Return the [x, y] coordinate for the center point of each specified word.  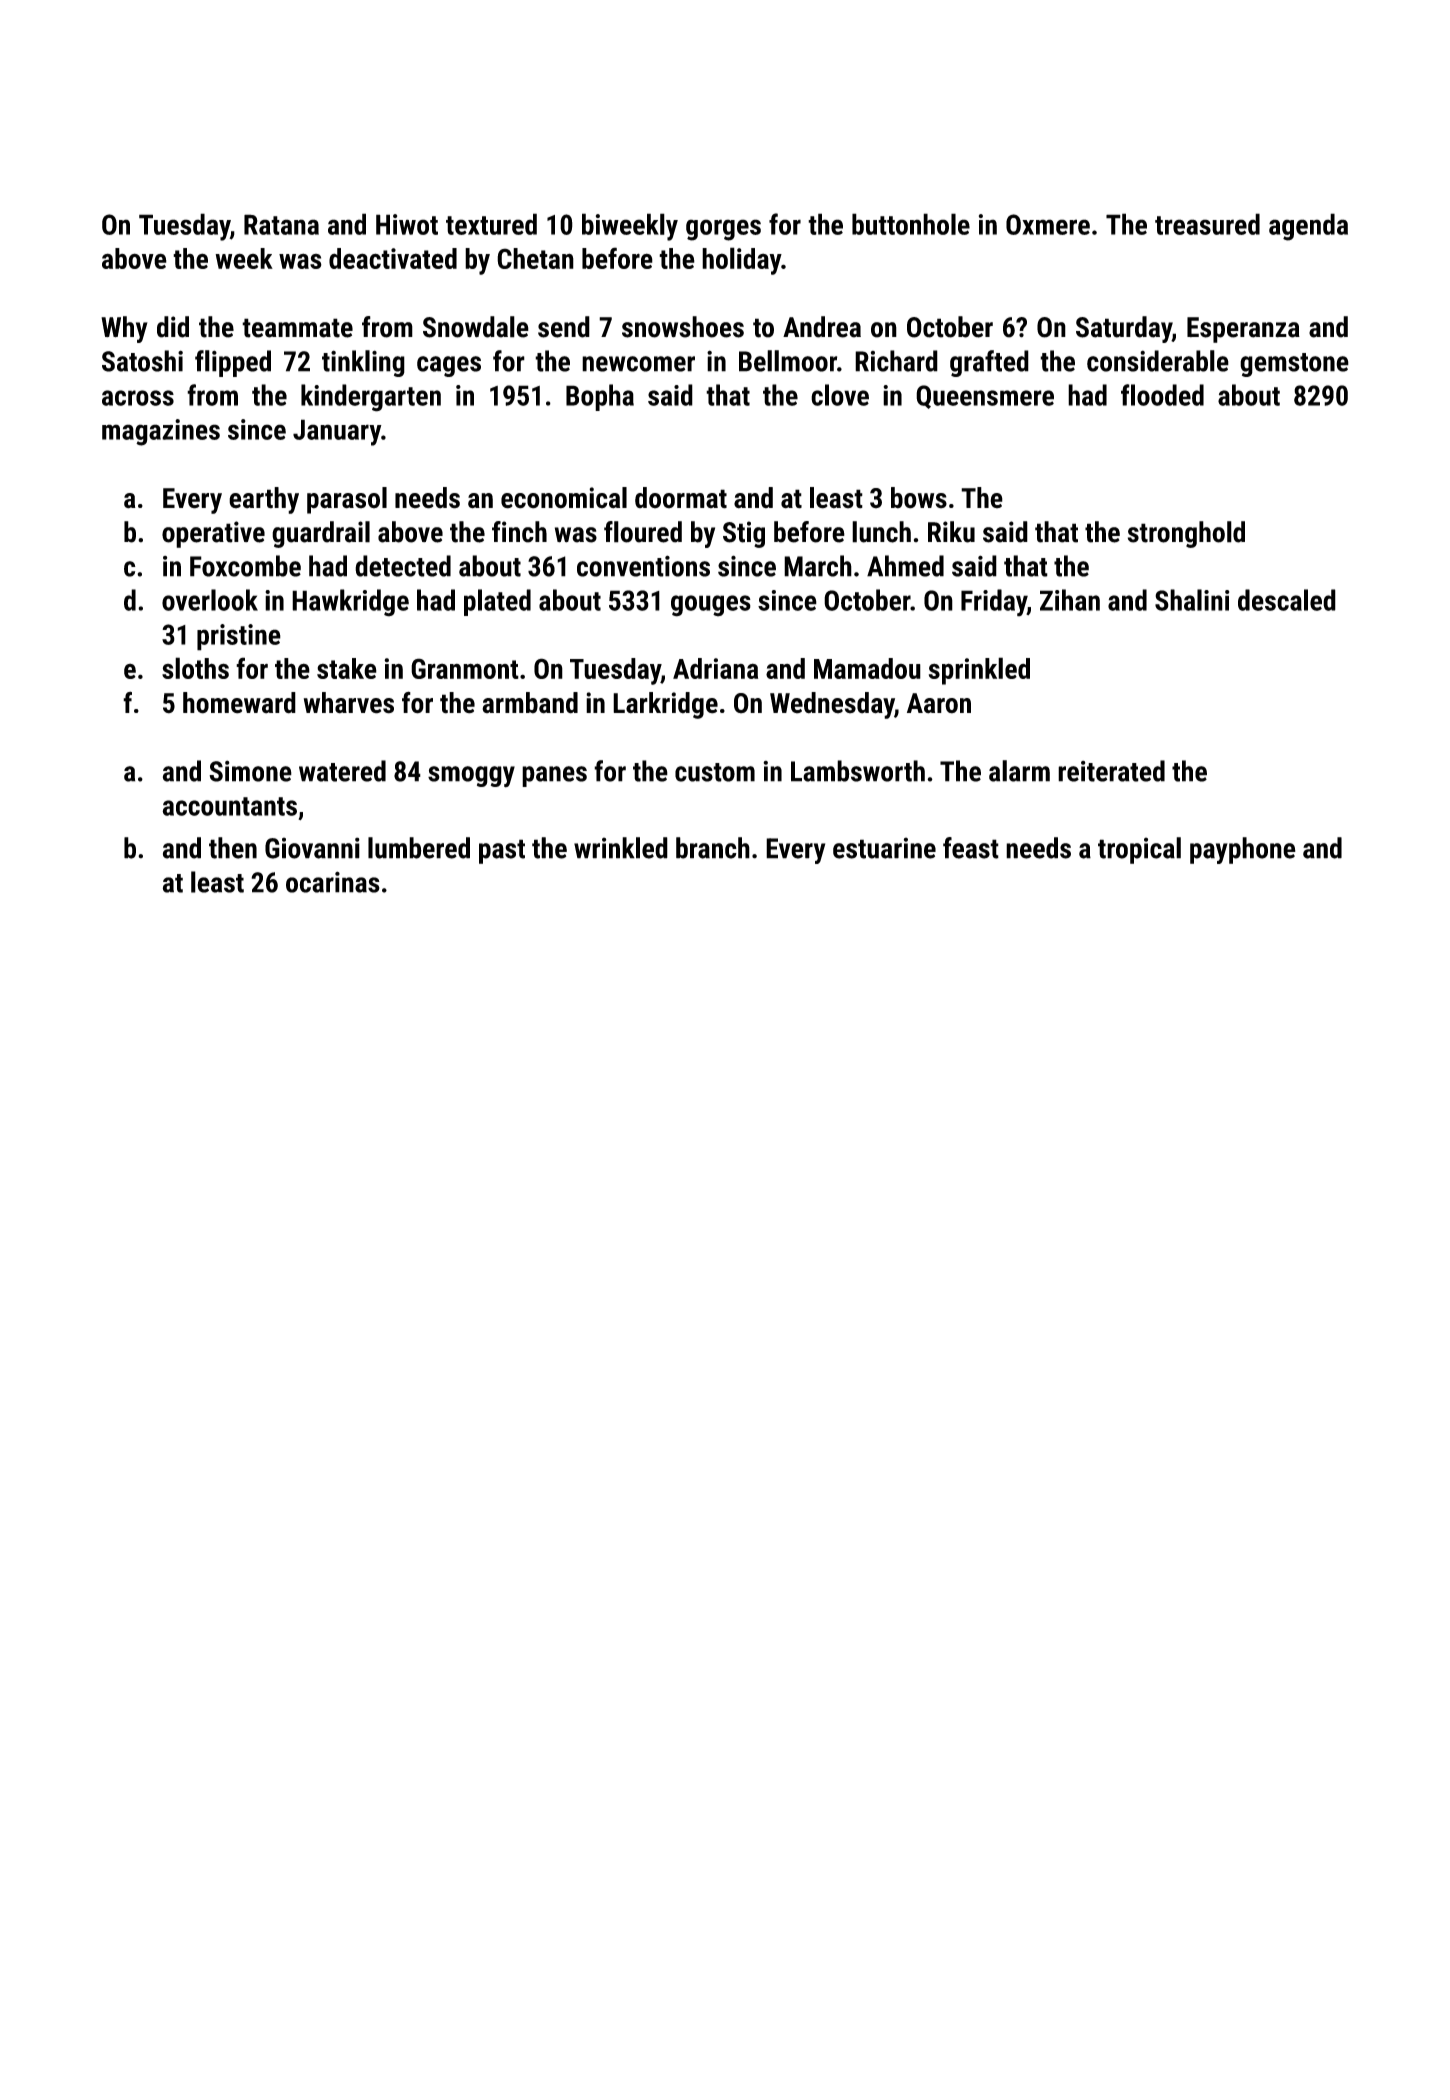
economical [564, 498]
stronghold [1186, 534]
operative [213, 534]
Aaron [939, 703]
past [502, 851]
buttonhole [911, 224]
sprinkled [979, 671]
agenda [1308, 227]
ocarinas [333, 882]
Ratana [281, 224]
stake [347, 668]
